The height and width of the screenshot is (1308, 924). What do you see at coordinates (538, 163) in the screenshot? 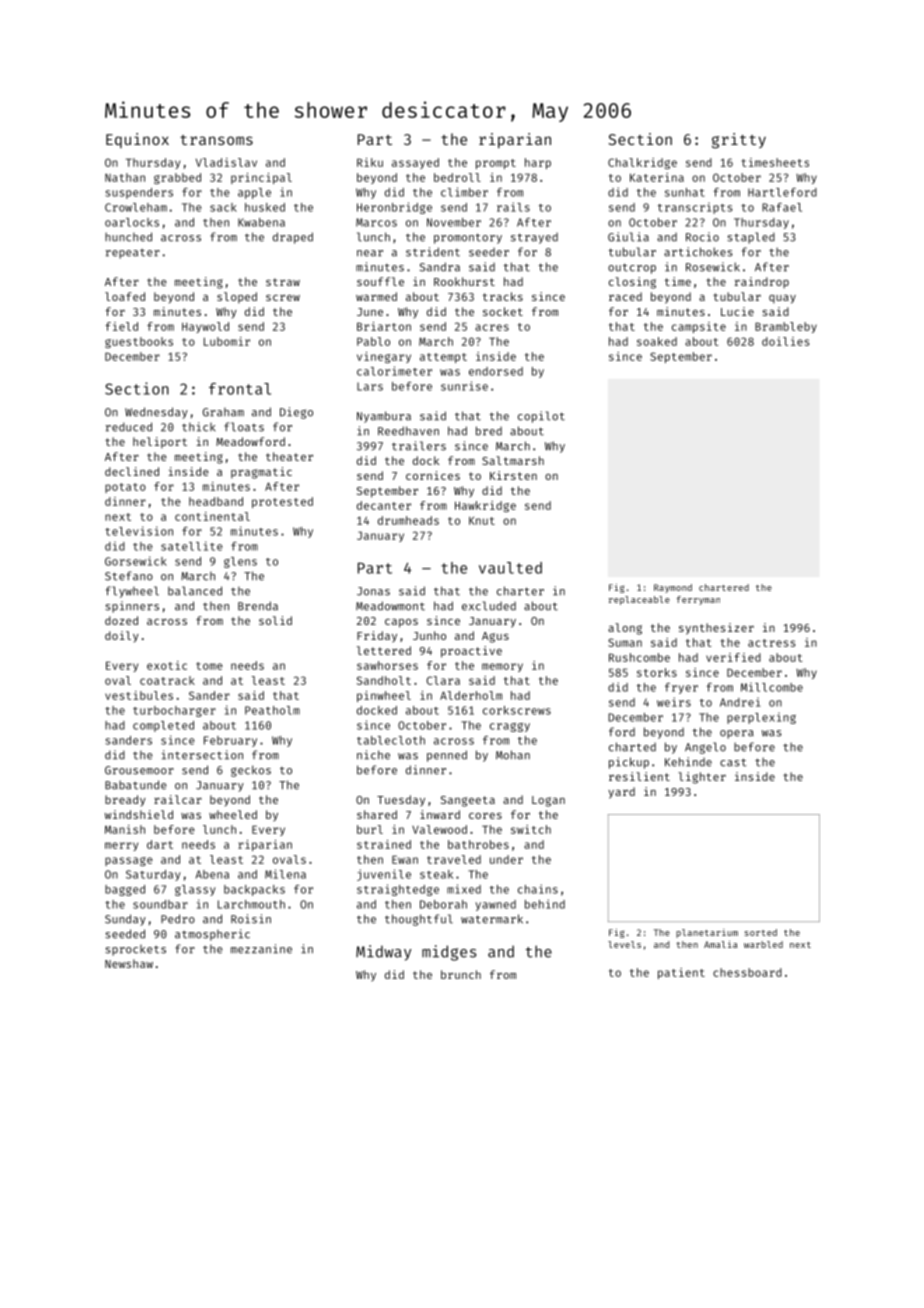
I see `harp` at bounding box center [538, 163].
